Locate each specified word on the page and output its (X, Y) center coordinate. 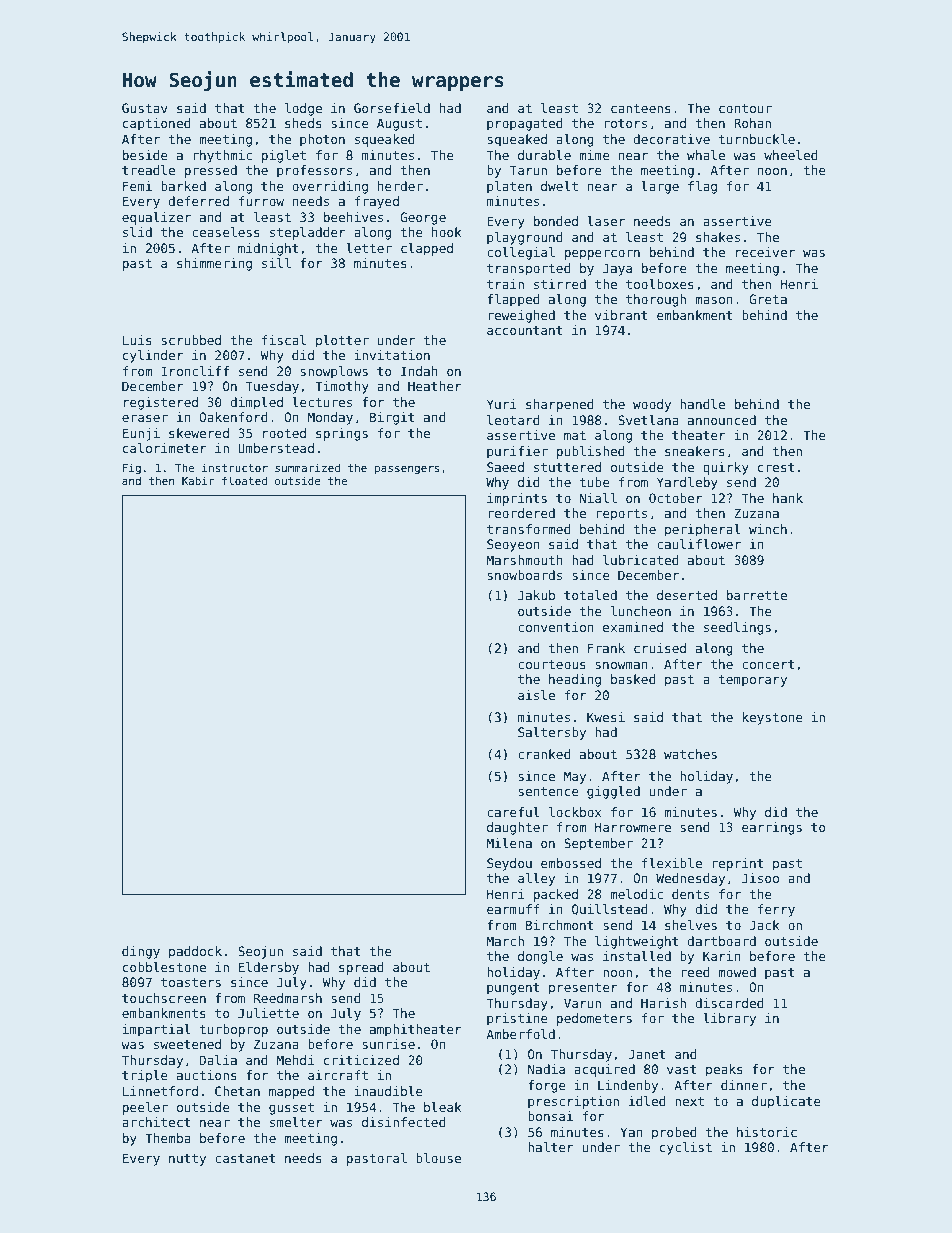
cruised (660, 648)
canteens (641, 108)
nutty (187, 1160)
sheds (303, 123)
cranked (544, 754)
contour (745, 108)
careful (513, 812)
